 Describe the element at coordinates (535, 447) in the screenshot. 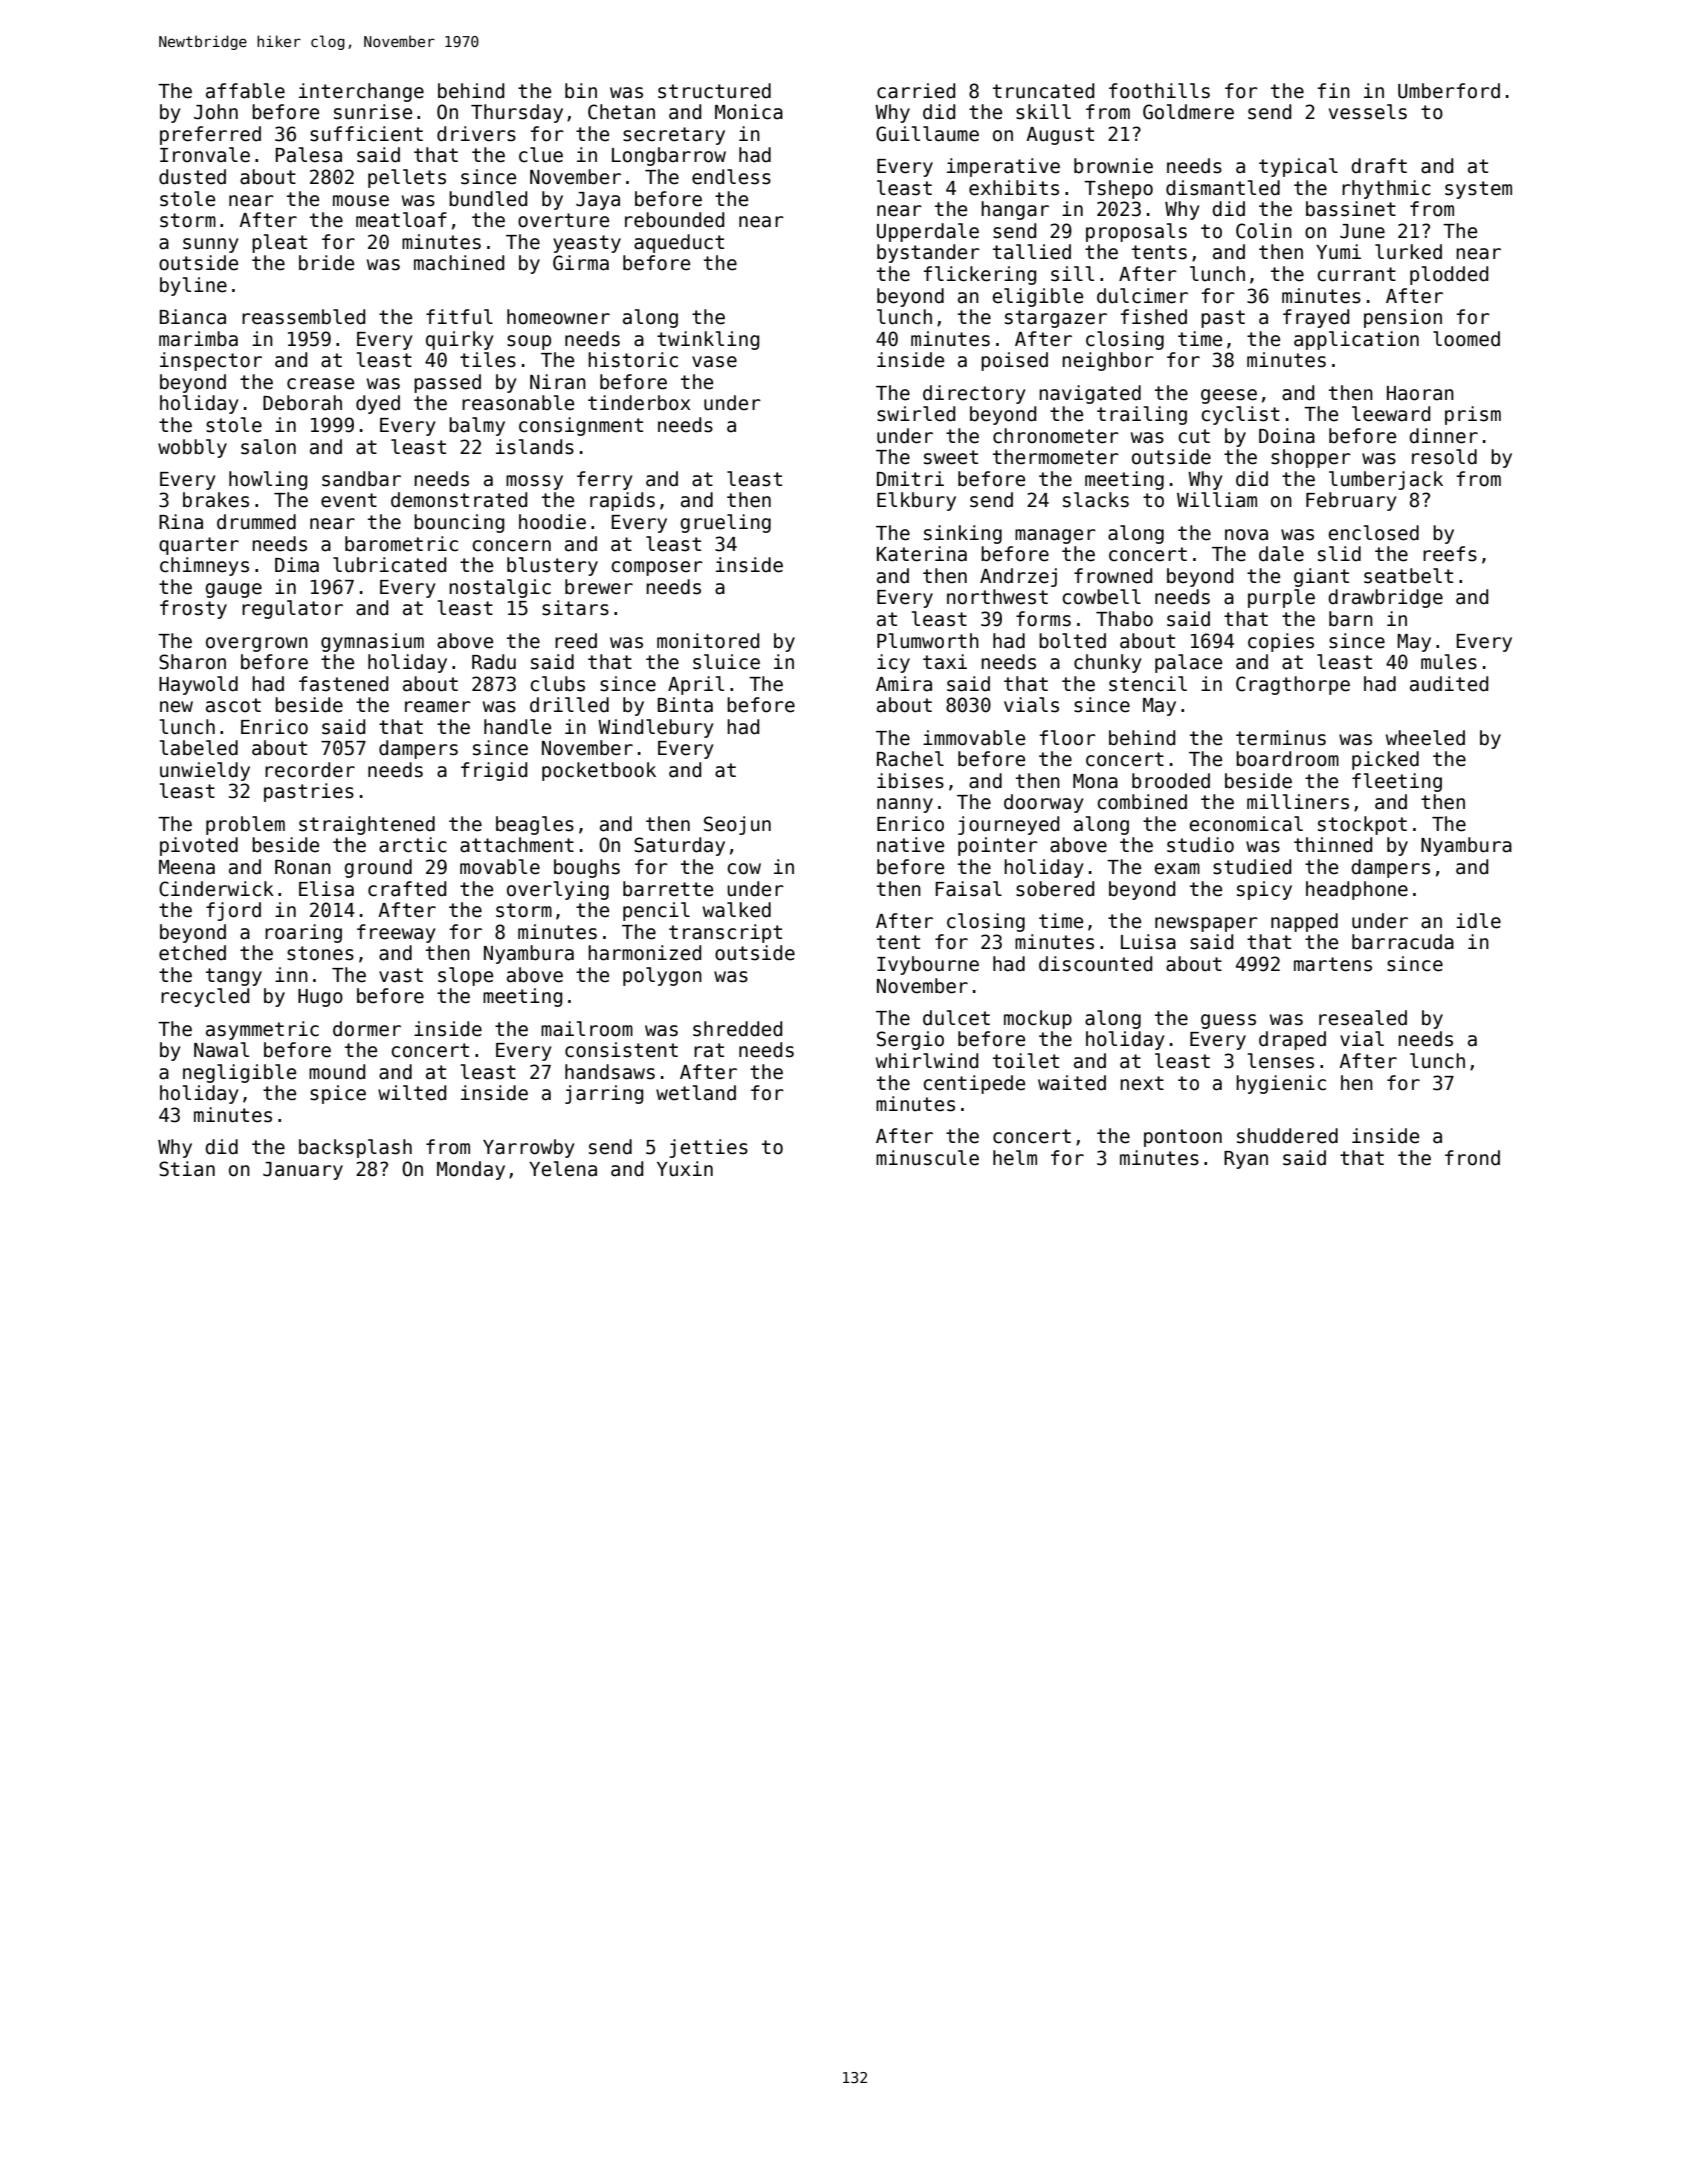

I see `islands` at that location.
